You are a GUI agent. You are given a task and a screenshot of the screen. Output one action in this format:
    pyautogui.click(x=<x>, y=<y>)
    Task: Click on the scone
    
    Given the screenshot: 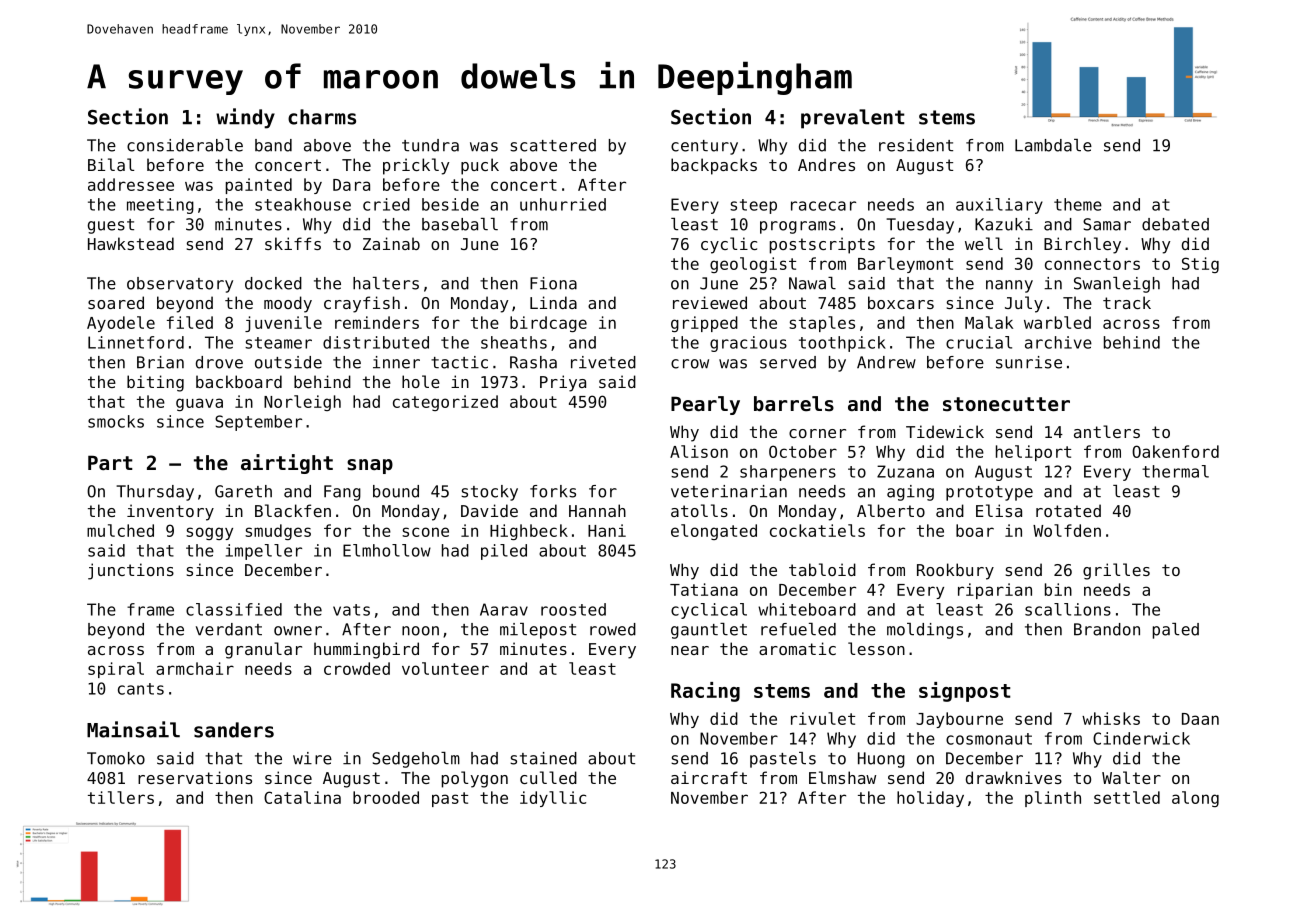 What is the action you would take?
    pyautogui.click(x=425, y=532)
